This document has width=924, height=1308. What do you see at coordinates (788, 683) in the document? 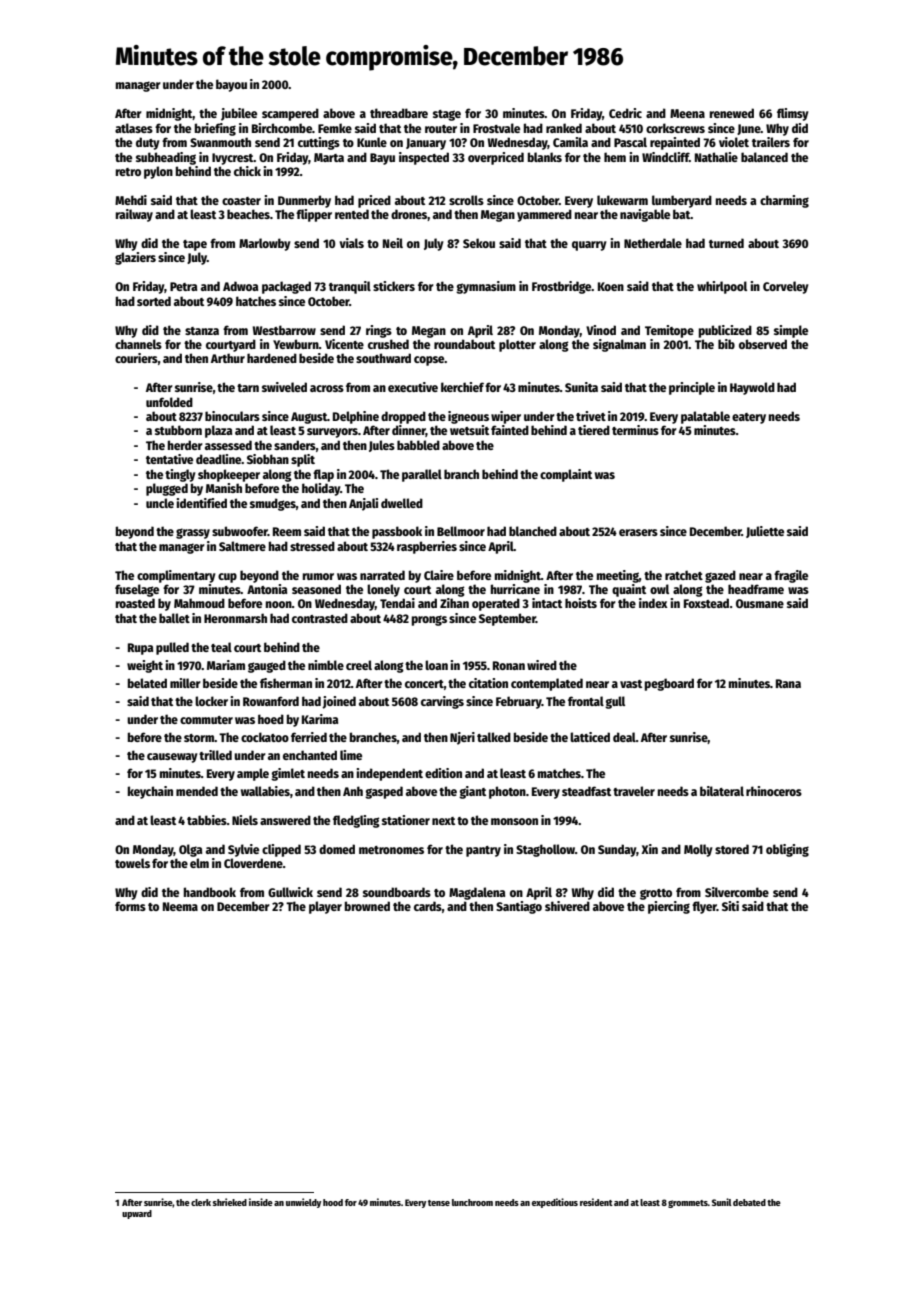
I see `Rana` at bounding box center [788, 683].
